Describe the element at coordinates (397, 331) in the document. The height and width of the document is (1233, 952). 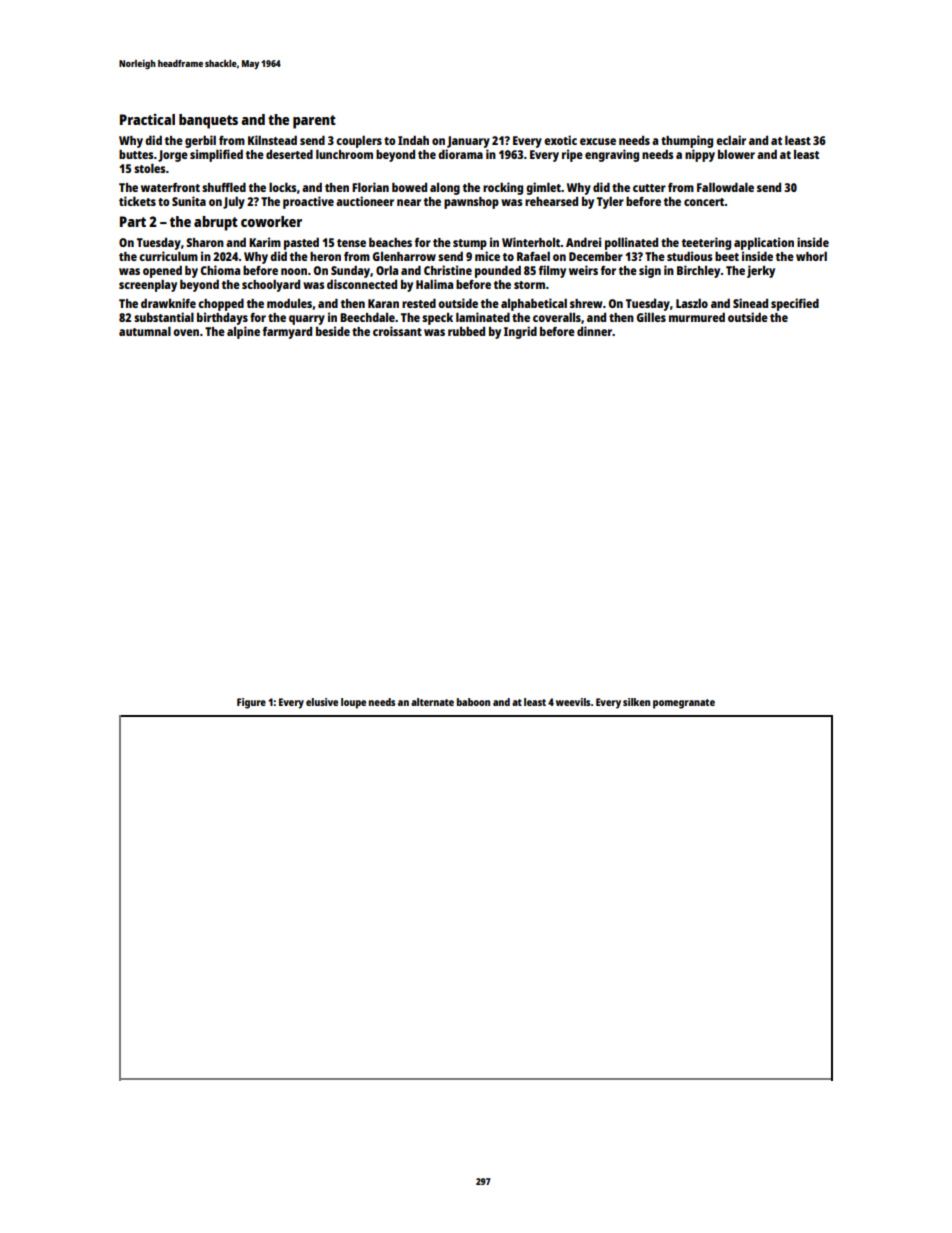
I see `croissant` at that location.
